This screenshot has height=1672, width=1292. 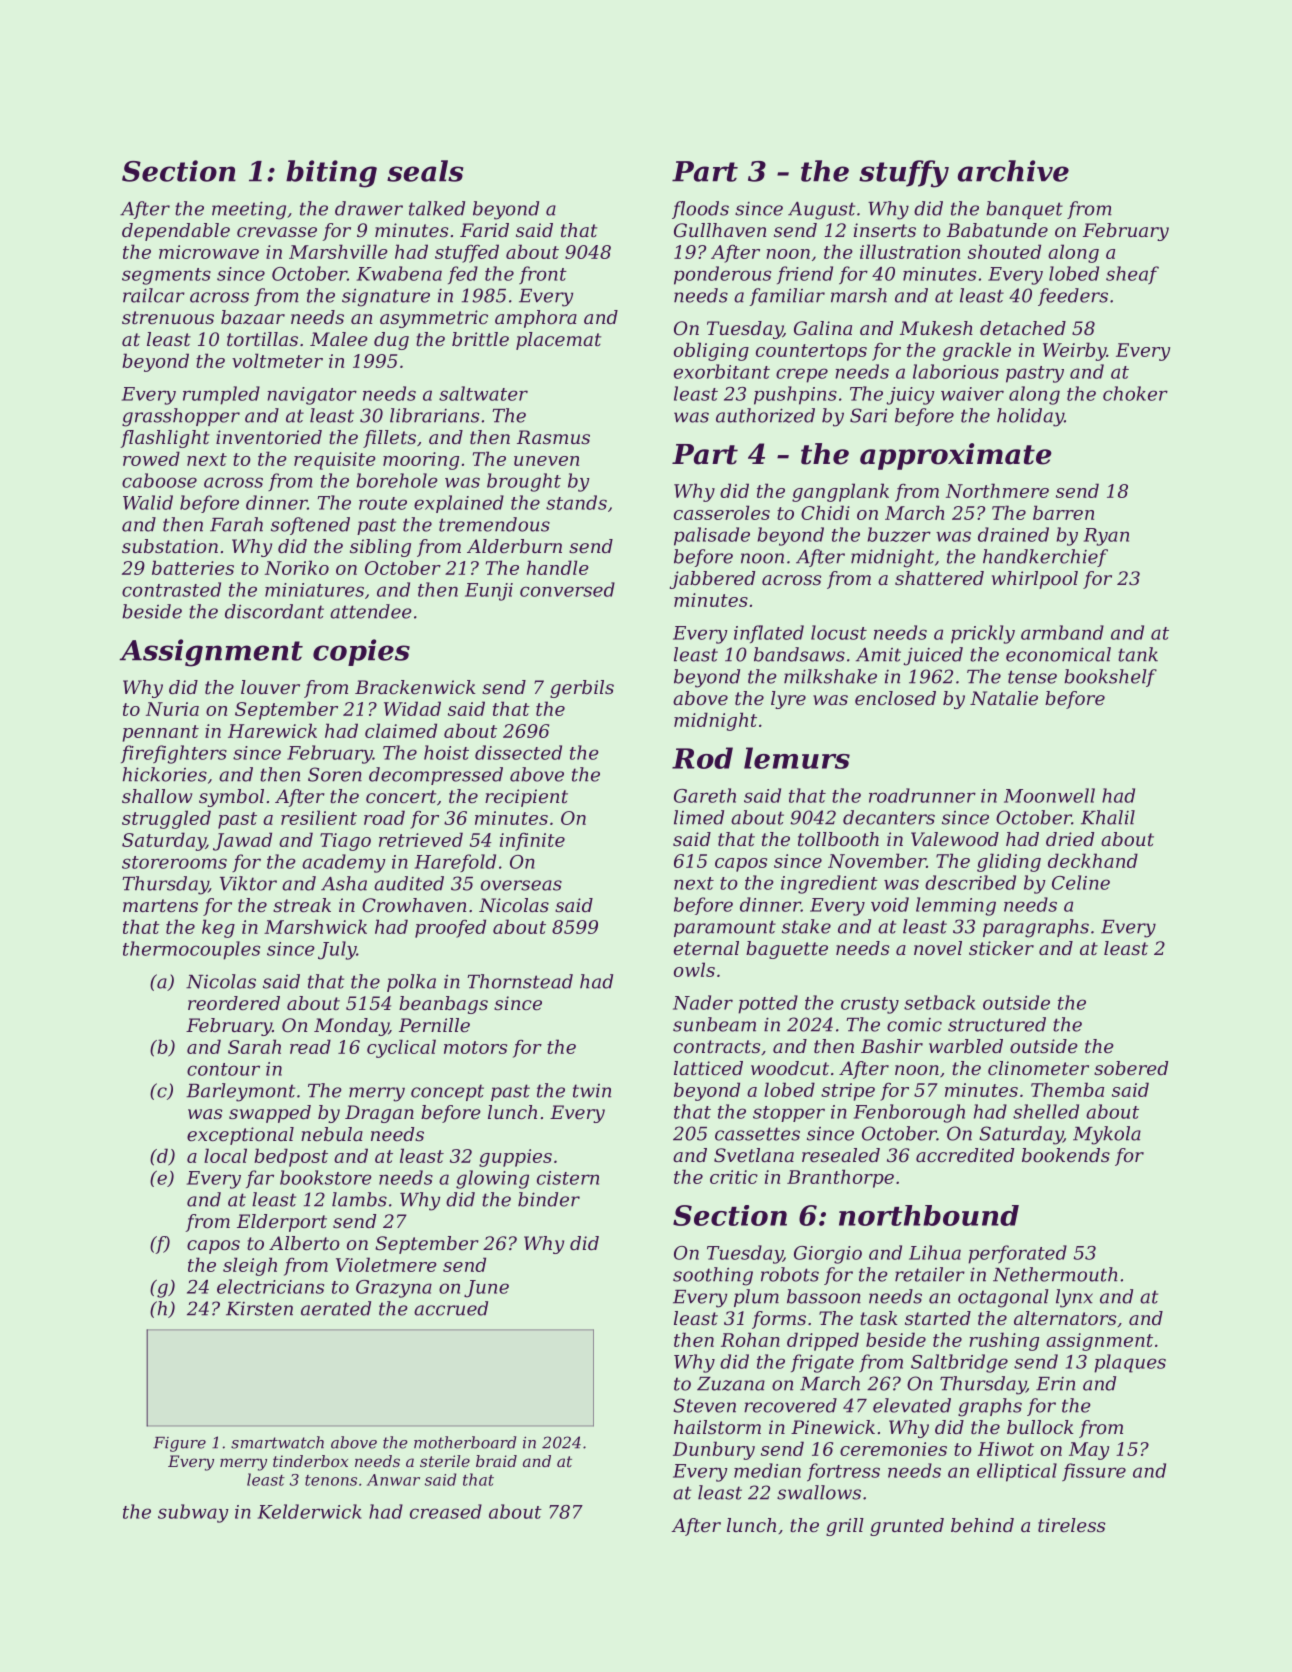 I want to click on reordered, so click(x=234, y=1003).
